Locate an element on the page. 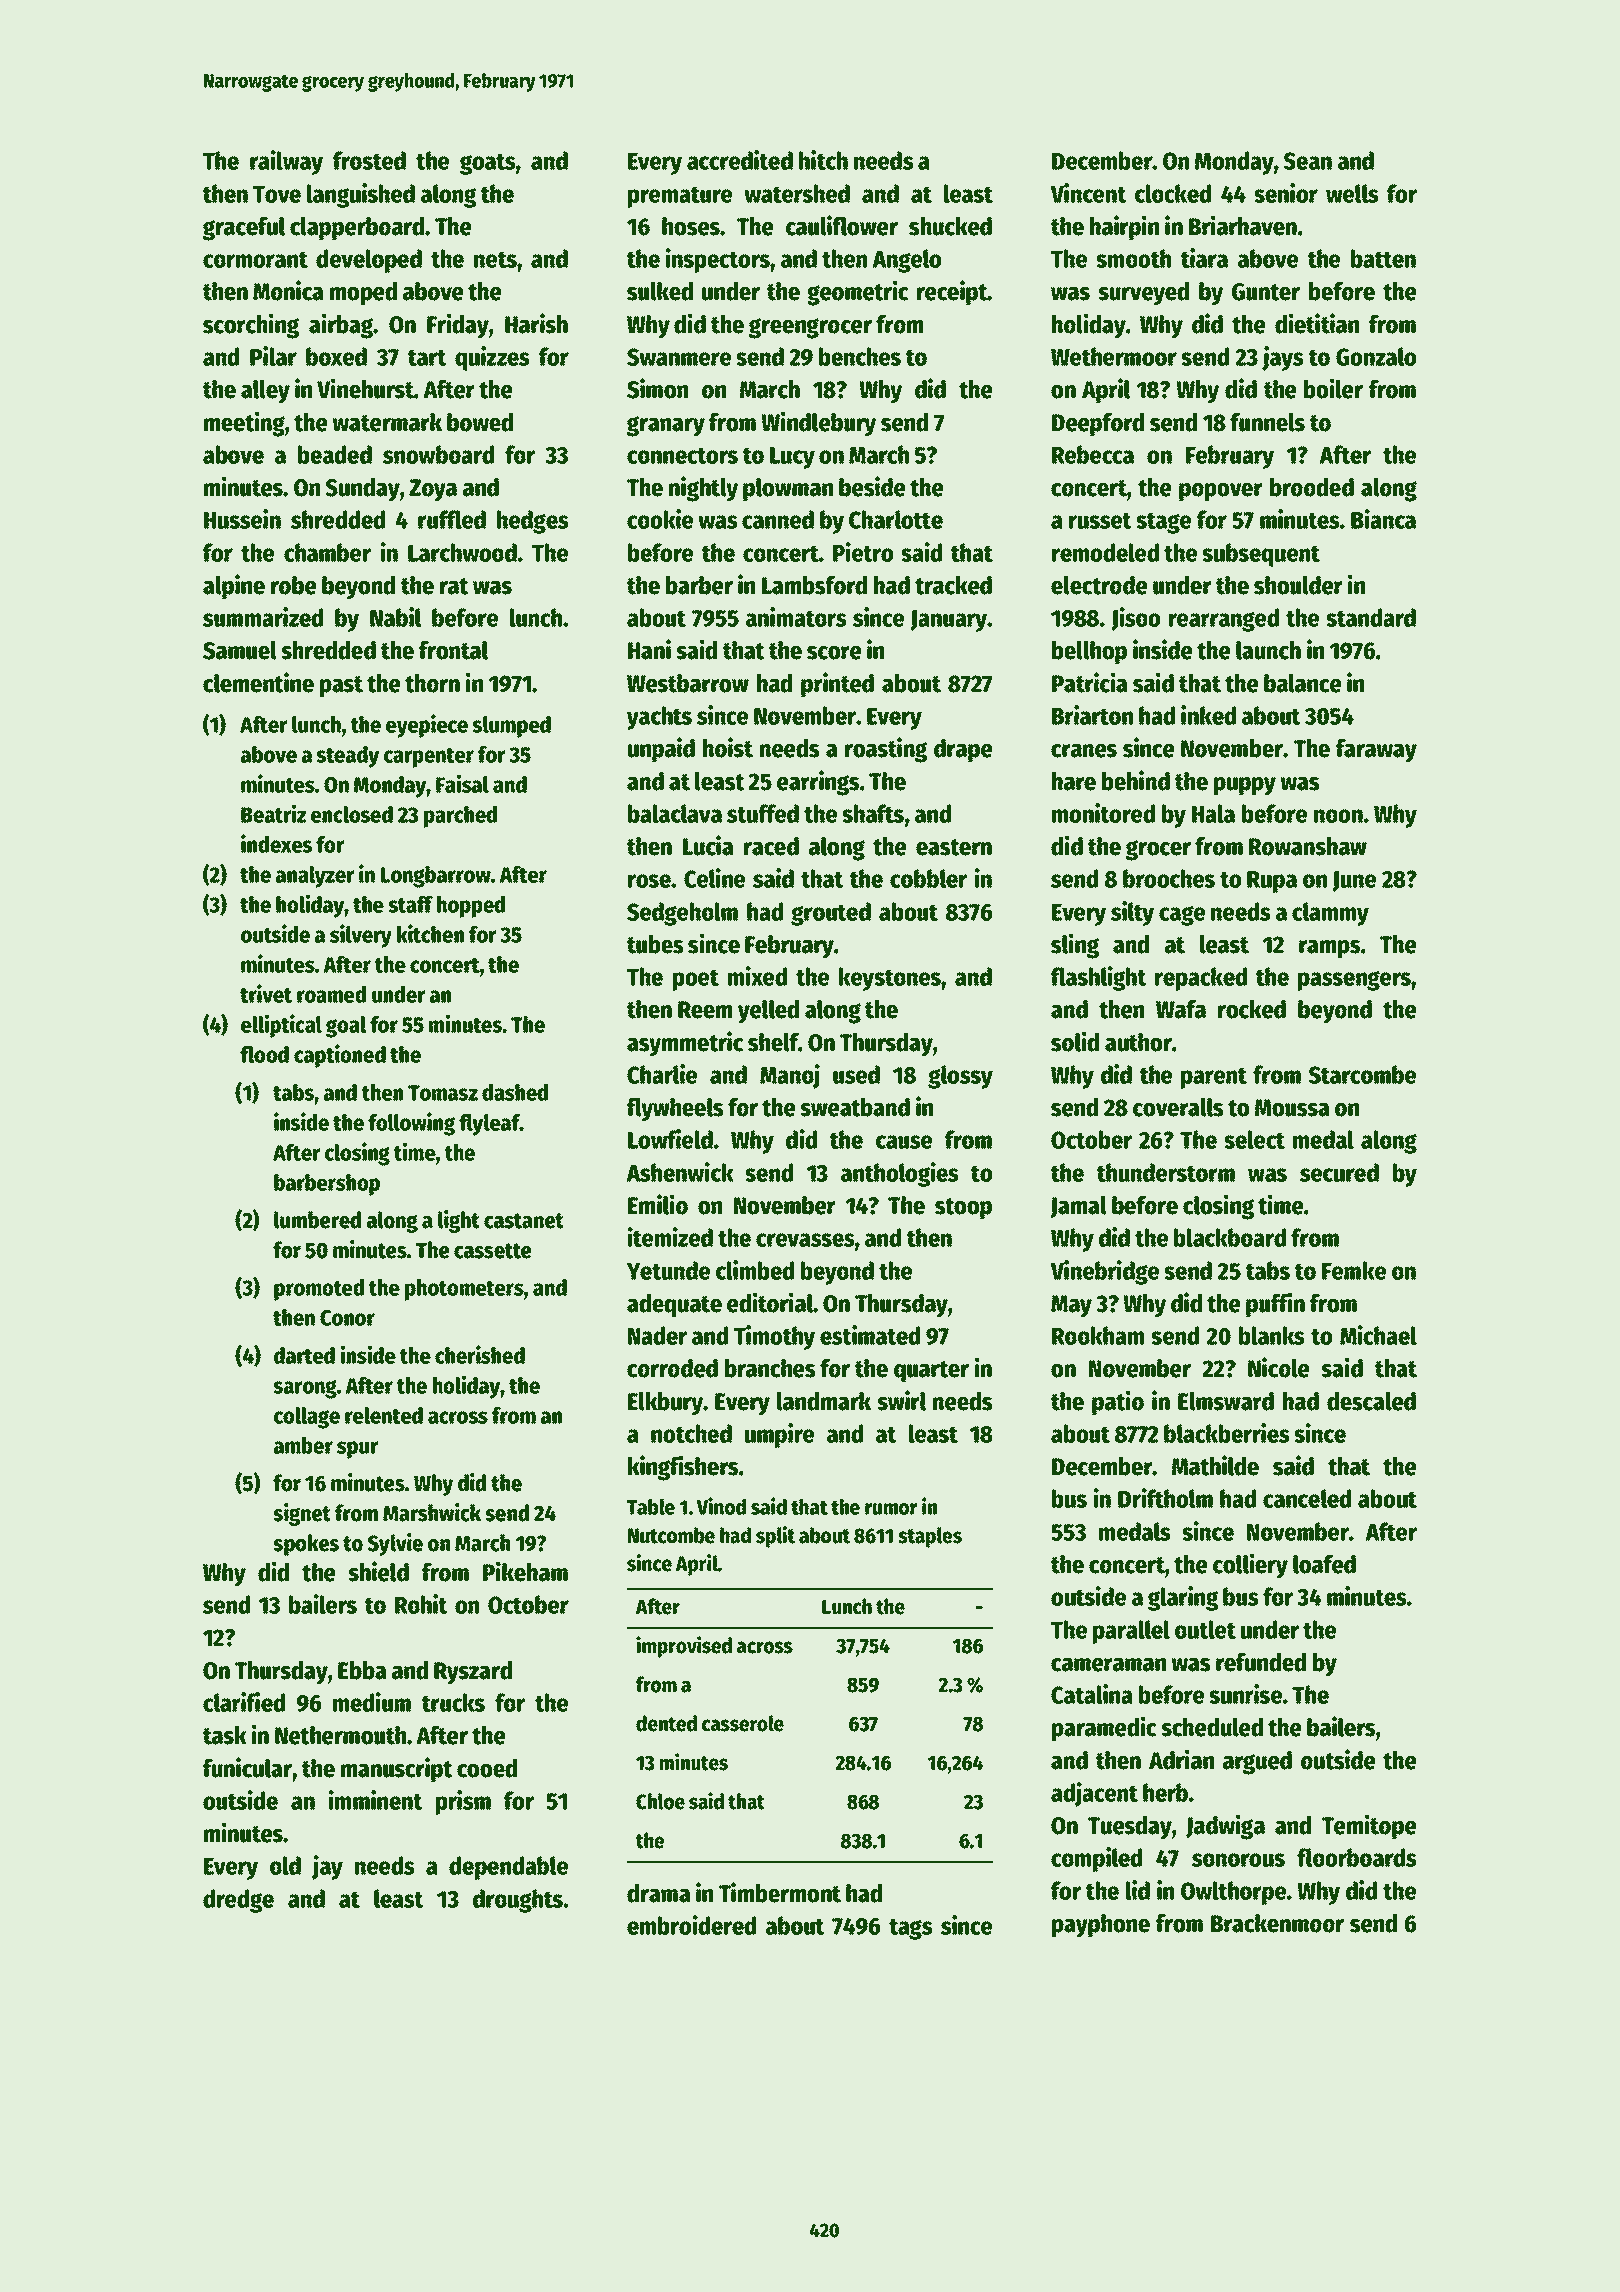 The width and height of the document is (1620, 2292). staples is located at coordinates (930, 1537).
